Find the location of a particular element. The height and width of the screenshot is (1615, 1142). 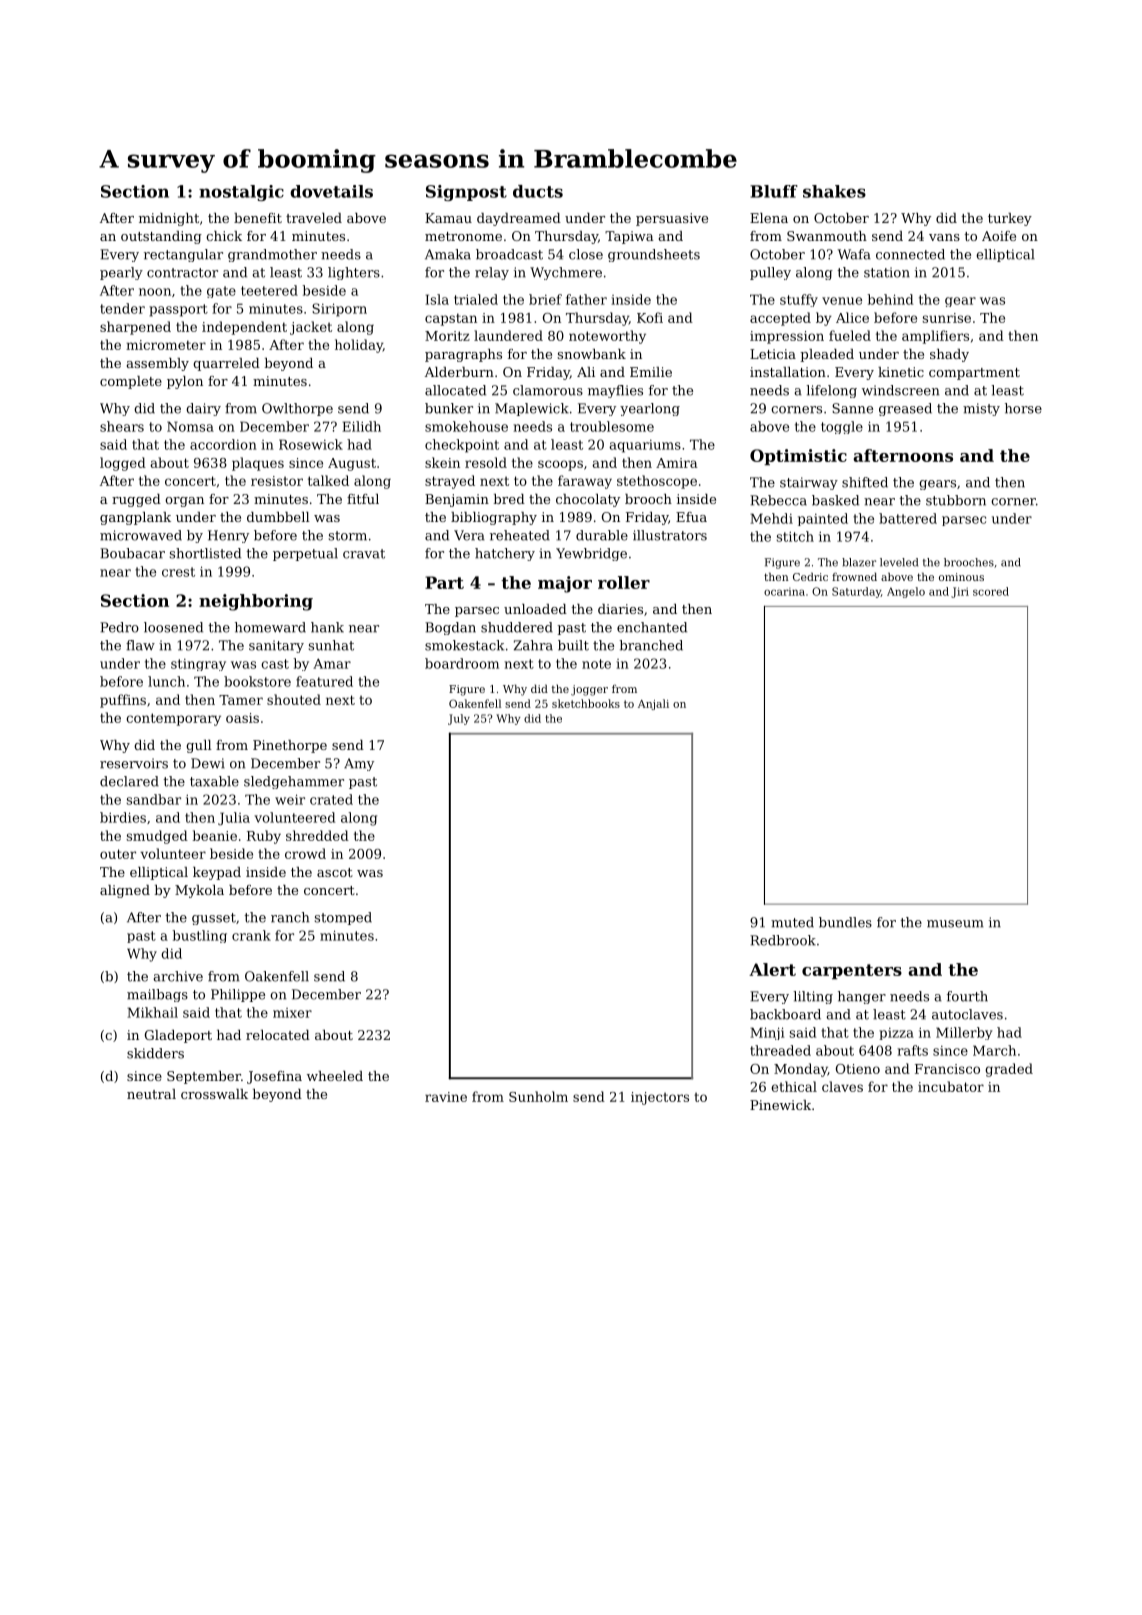

chick is located at coordinates (224, 236).
